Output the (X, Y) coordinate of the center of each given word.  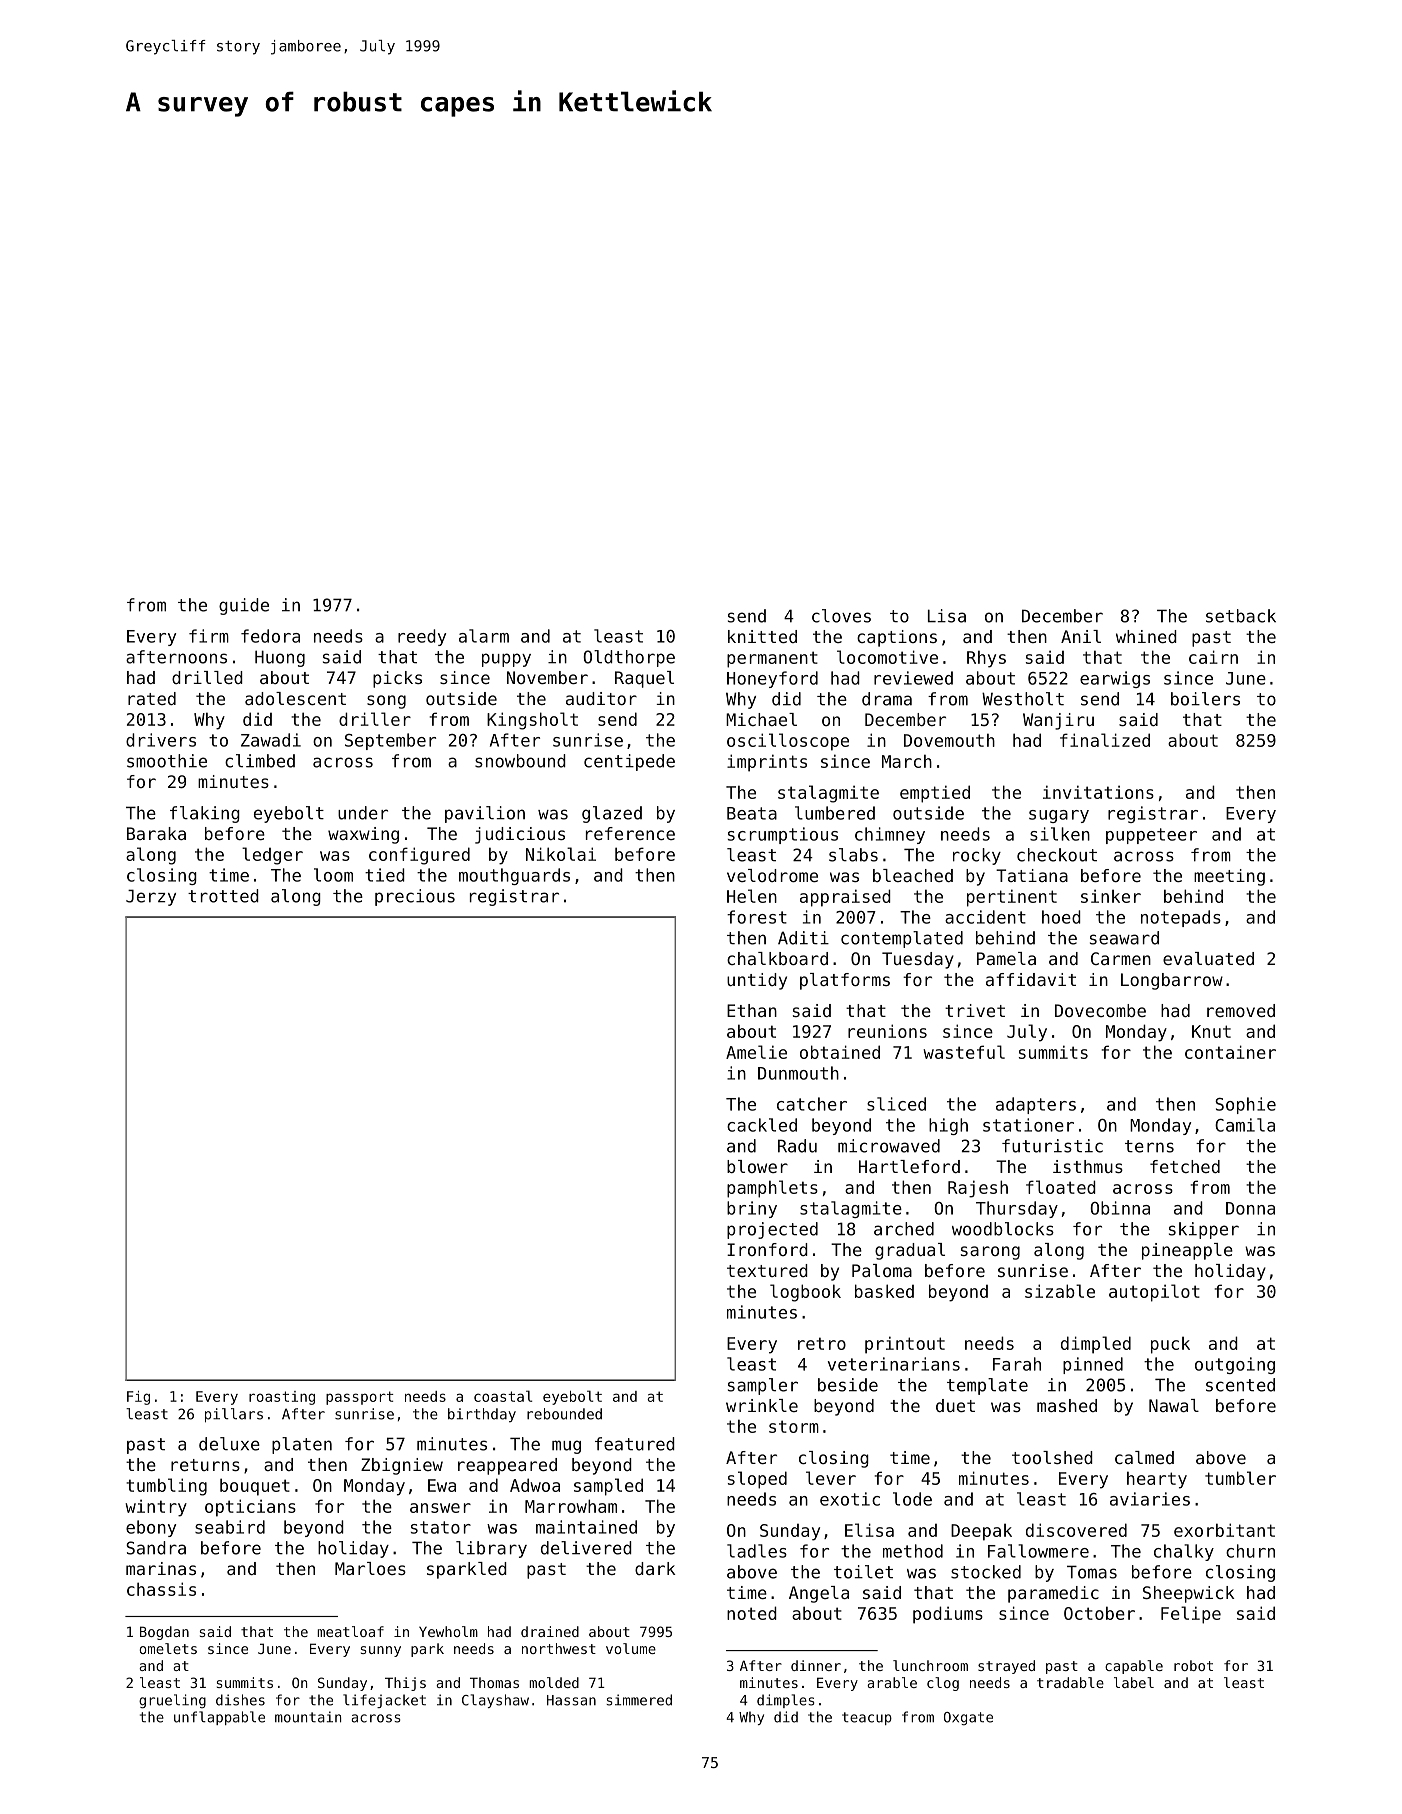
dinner (816, 1665)
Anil (1081, 636)
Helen (752, 896)
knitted (762, 636)
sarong (990, 1253)
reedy (422, 637)
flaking (205, 814)
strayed (1006, 1667)
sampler (763, 1386)
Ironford (767, 1249)
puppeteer (1151, 836)
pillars (234, 1415)
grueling (172, 1701)
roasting (282, 1398)
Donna (1250, 1208)
